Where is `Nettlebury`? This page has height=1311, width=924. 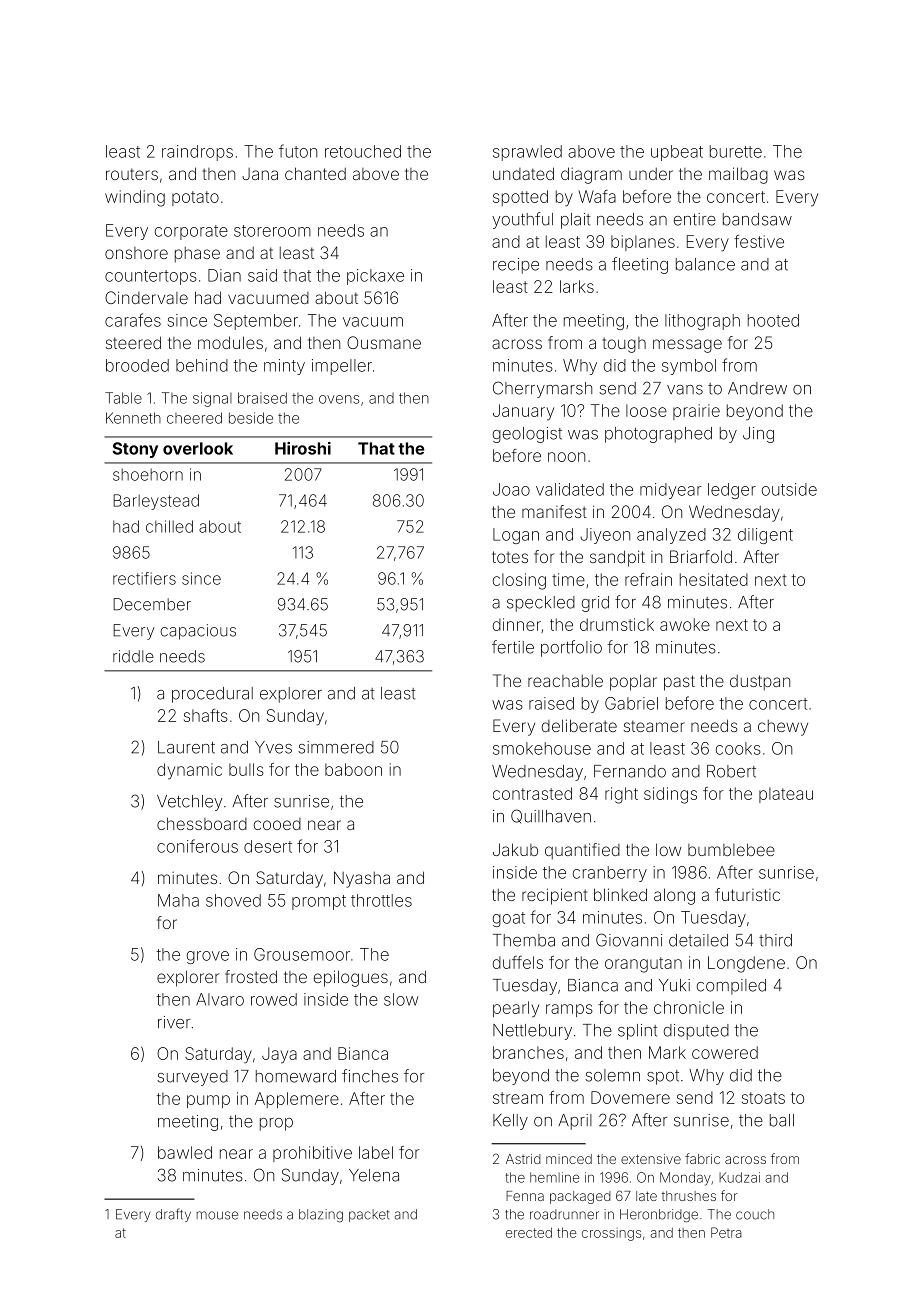 Nettlebury is located at coordinates (532, 1032).
